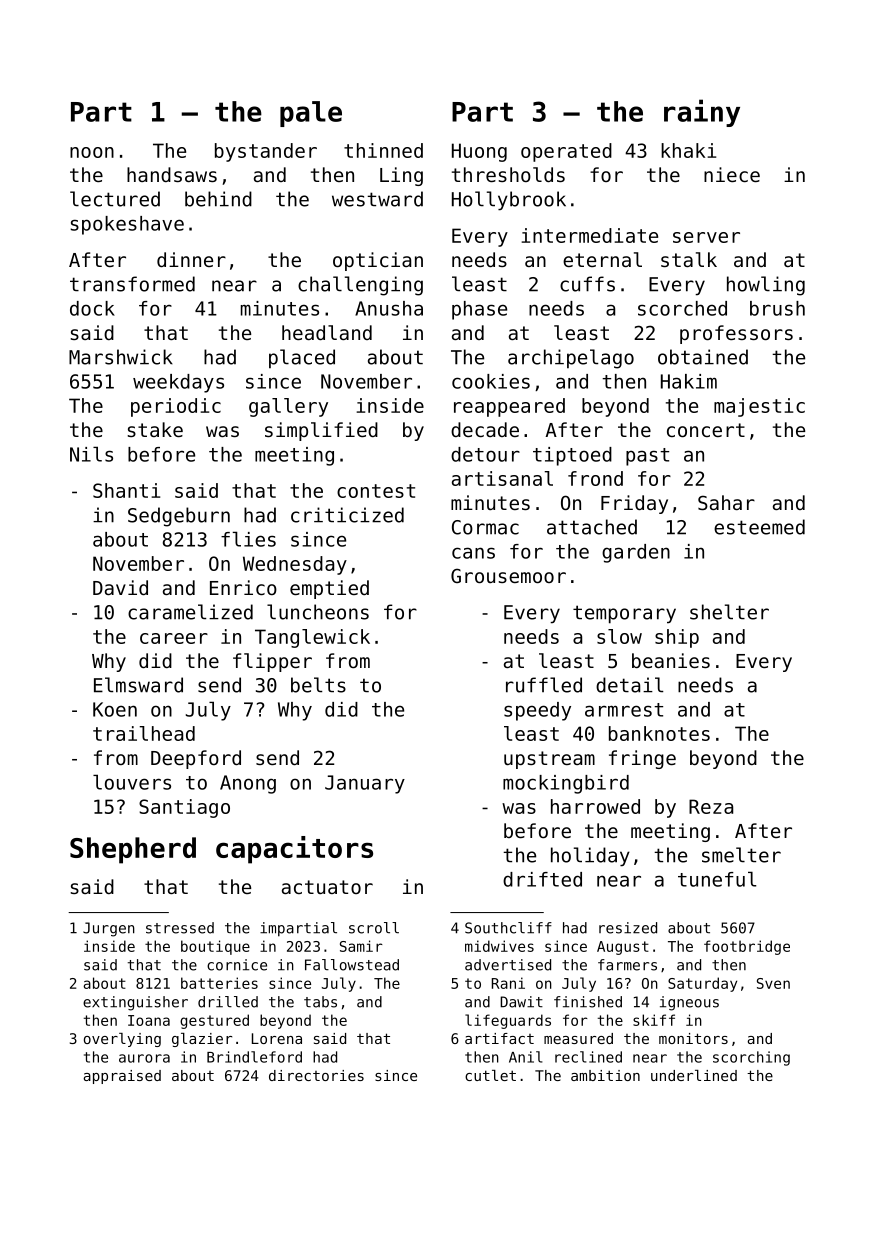 The height and width of the image is (1241, 875). Describe the element at coordinates (702, 113) in the image. I see `rainy` at that location.
